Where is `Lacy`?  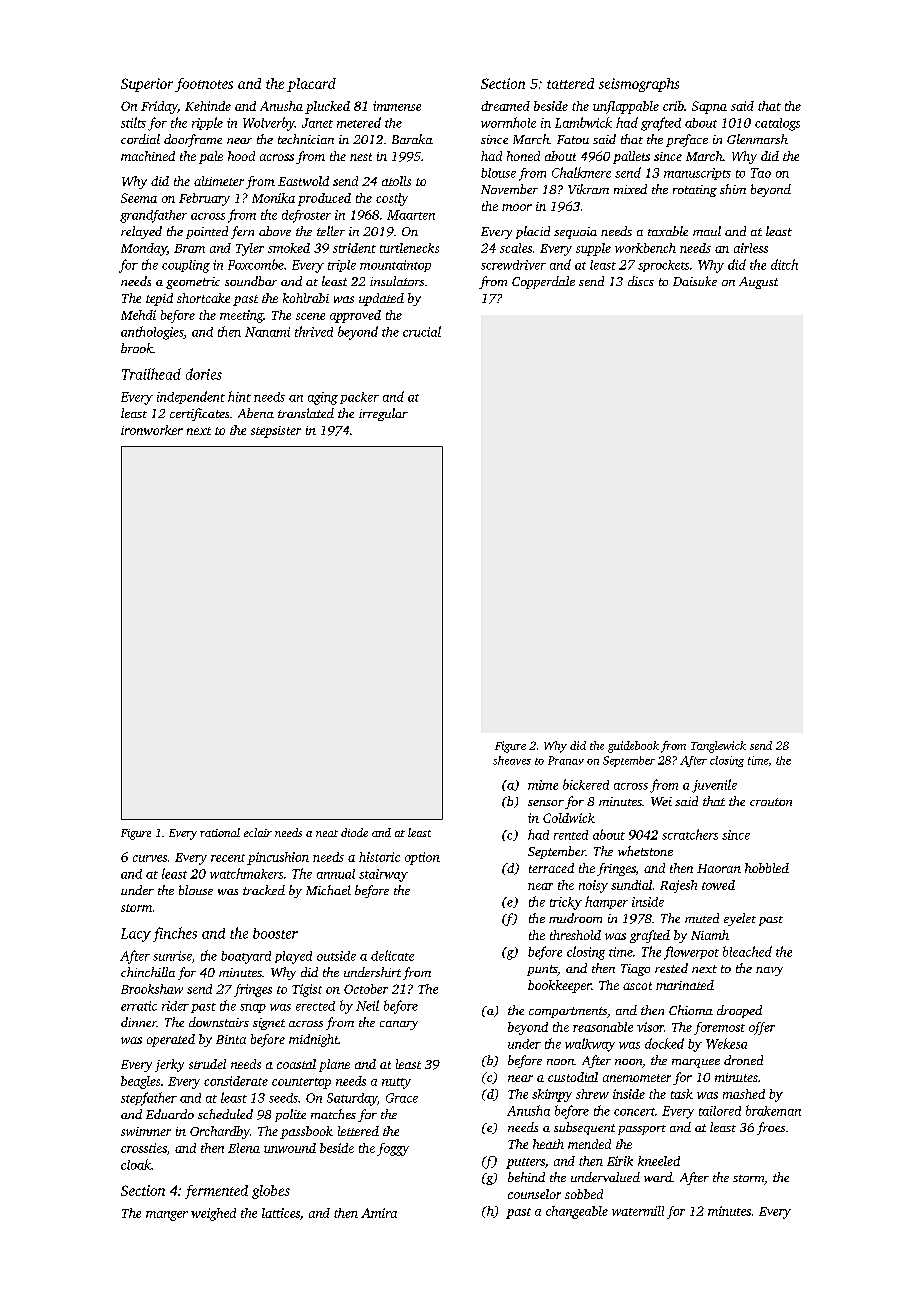
Lacy is located at coordinates (136, 935).
